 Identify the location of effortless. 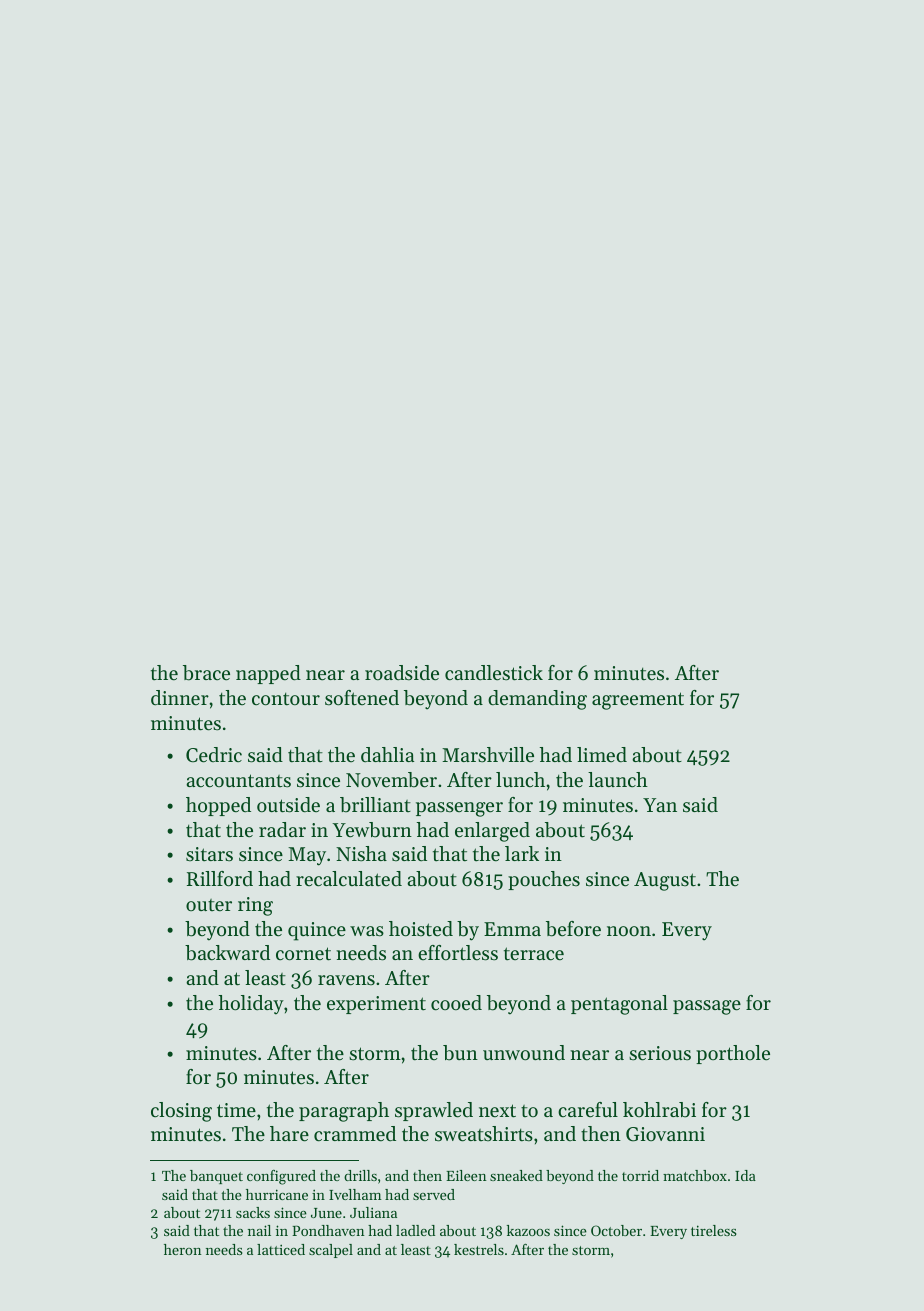
(458, 953).
